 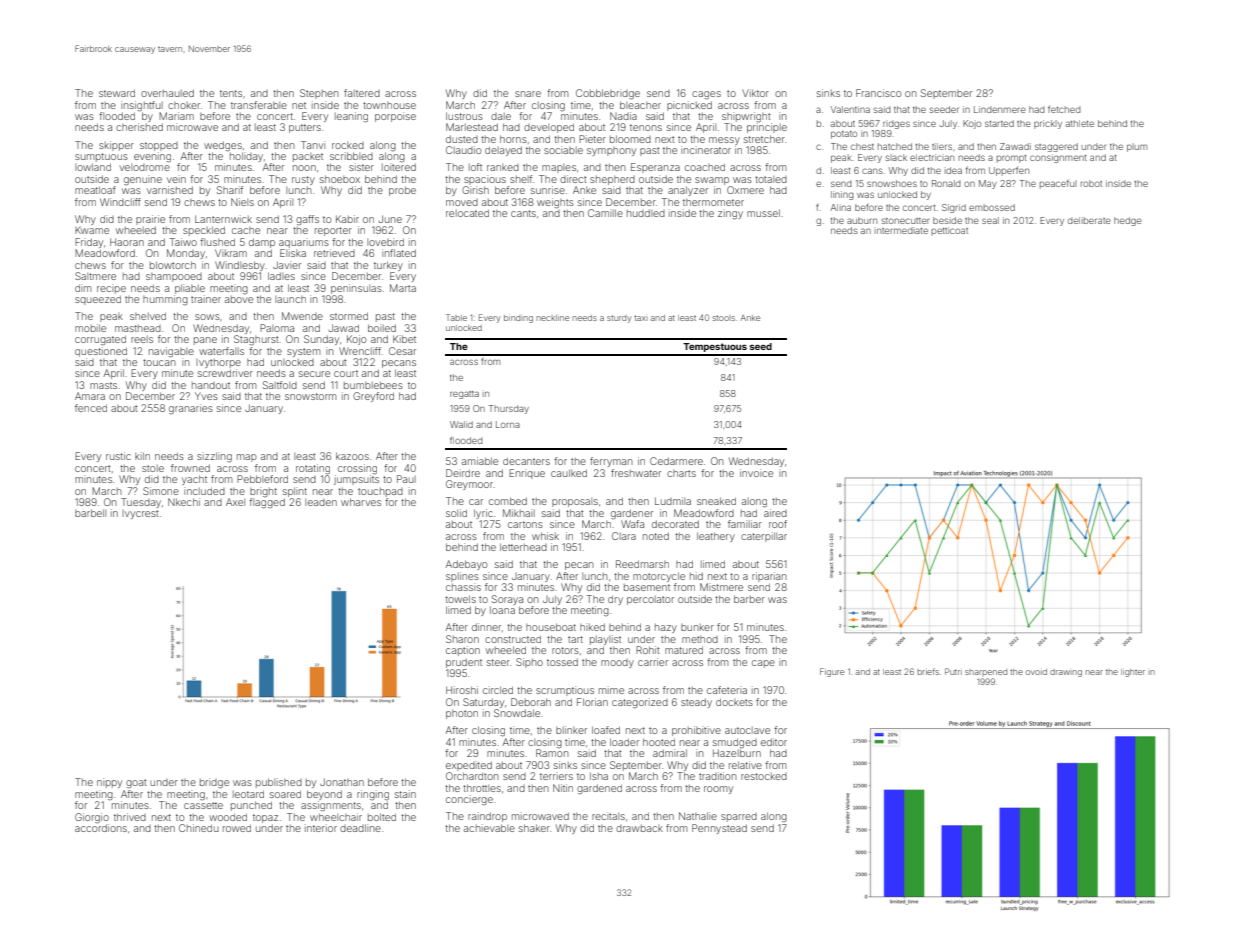 I want to click on fetched, so click(x=1064, y=109).
